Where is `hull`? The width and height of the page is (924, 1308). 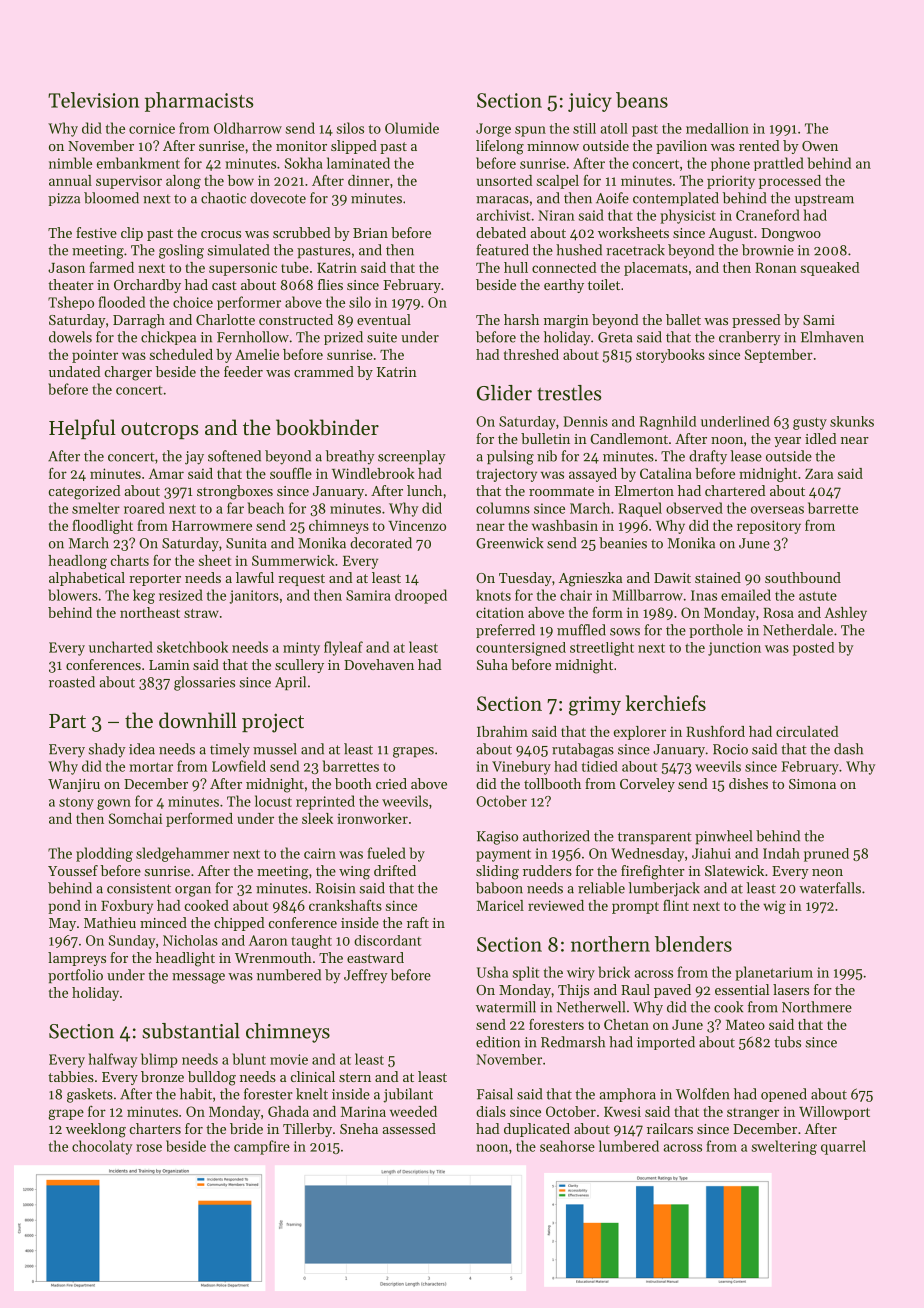
hull is located at coordinates (516, 267).
